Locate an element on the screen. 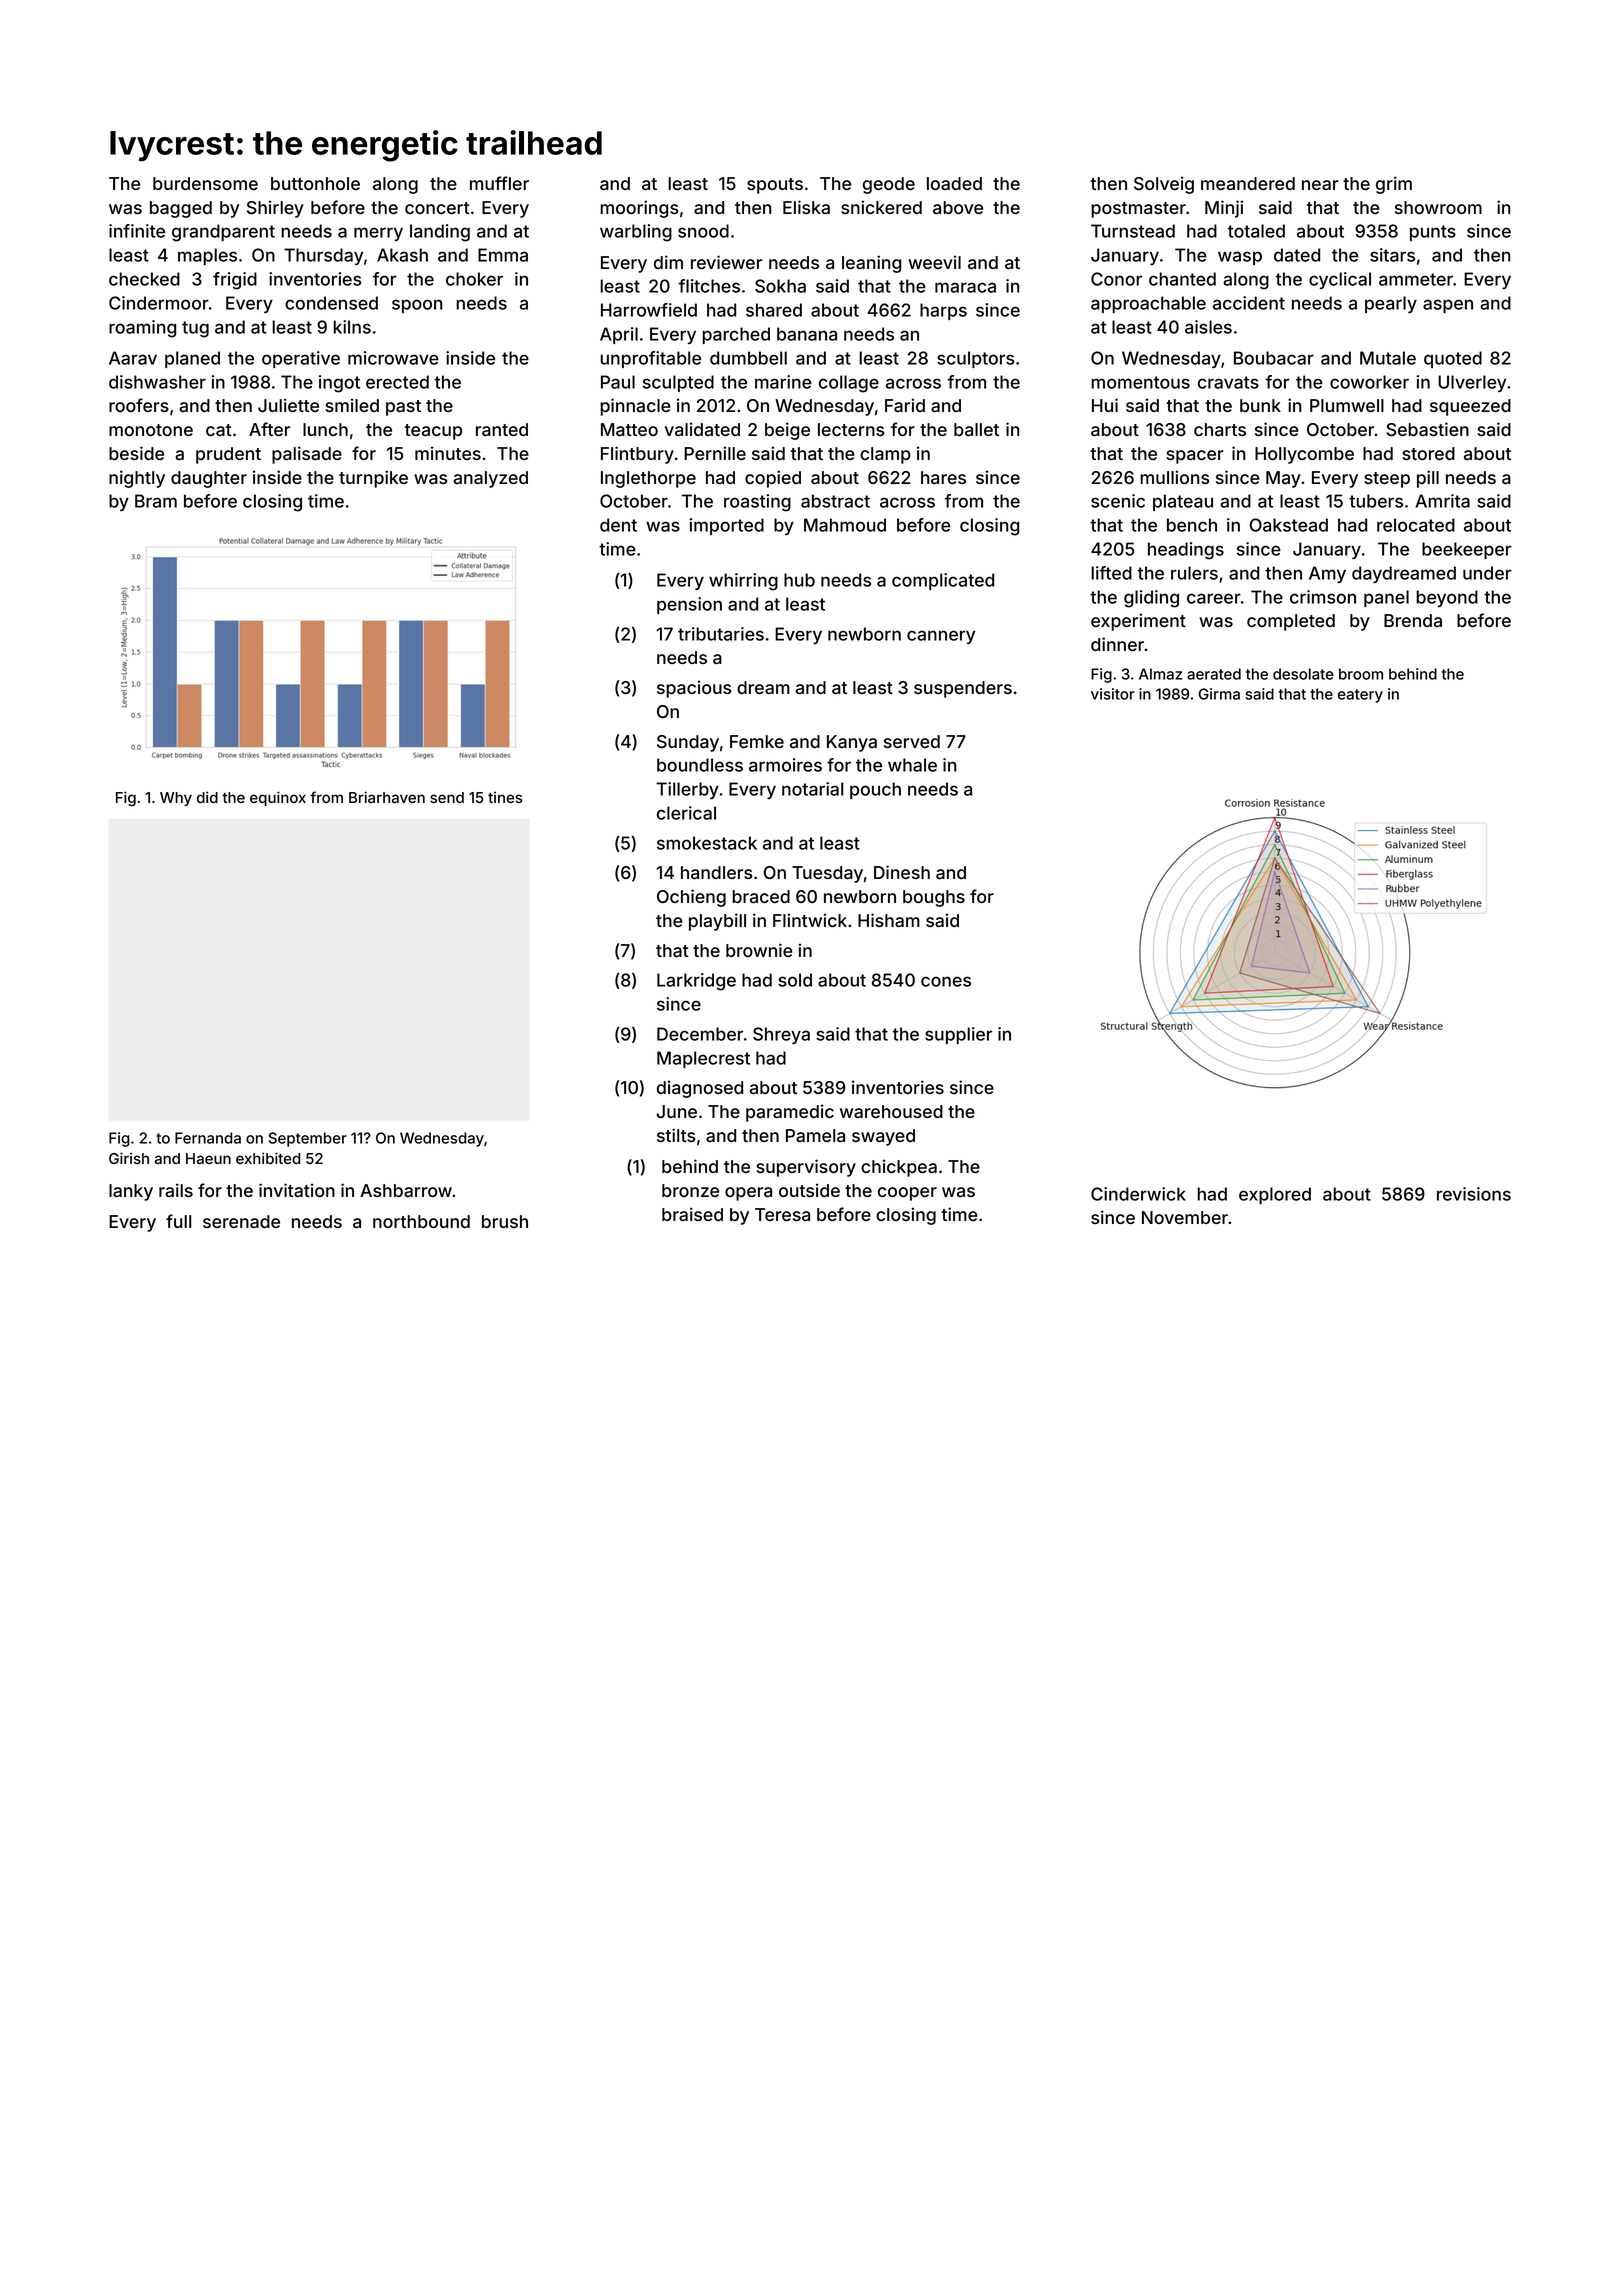 The height and width of the screenshot is (2292, 1620). northbound is located at coordinates (421, 1221).
